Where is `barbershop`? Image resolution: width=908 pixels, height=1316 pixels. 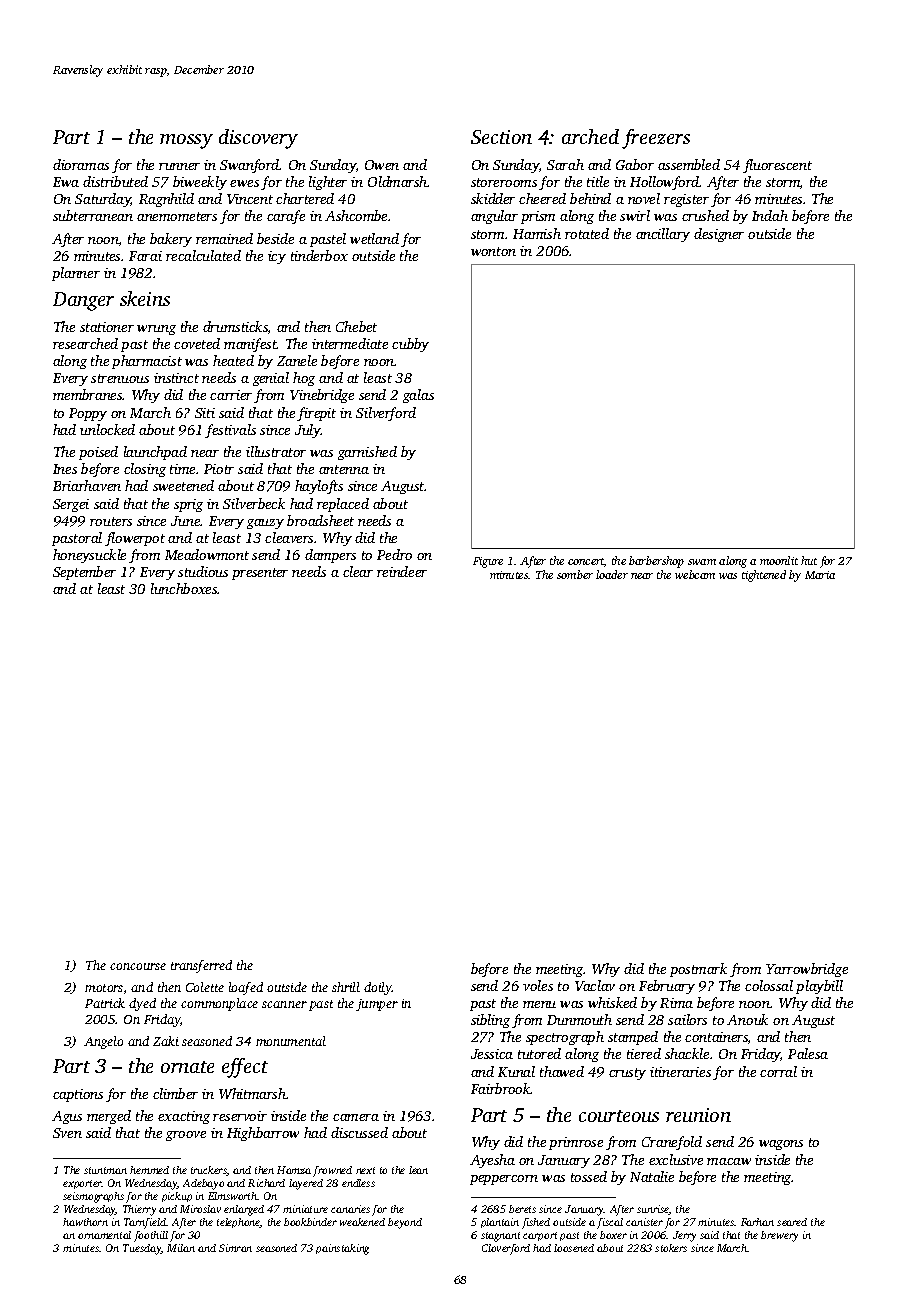 barbershop is located at coordinates (656, 562).
